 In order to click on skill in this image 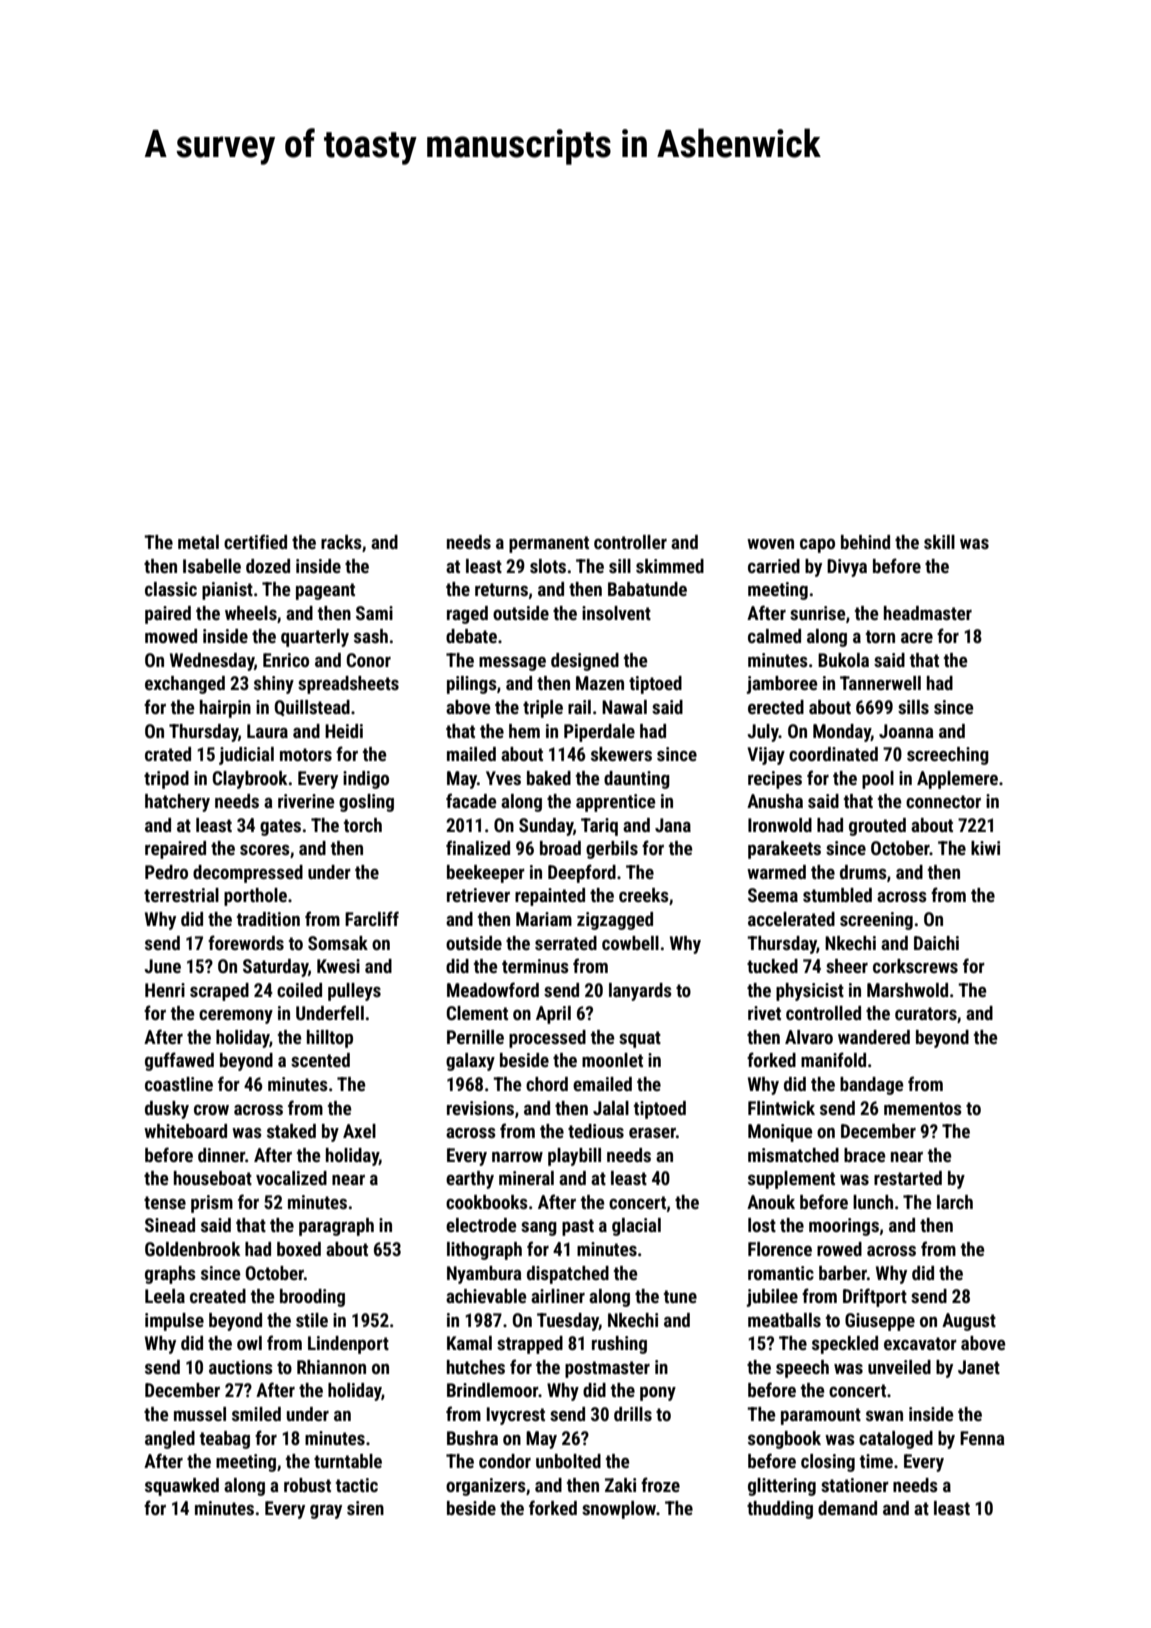, I will do `click(939, 542)`.
